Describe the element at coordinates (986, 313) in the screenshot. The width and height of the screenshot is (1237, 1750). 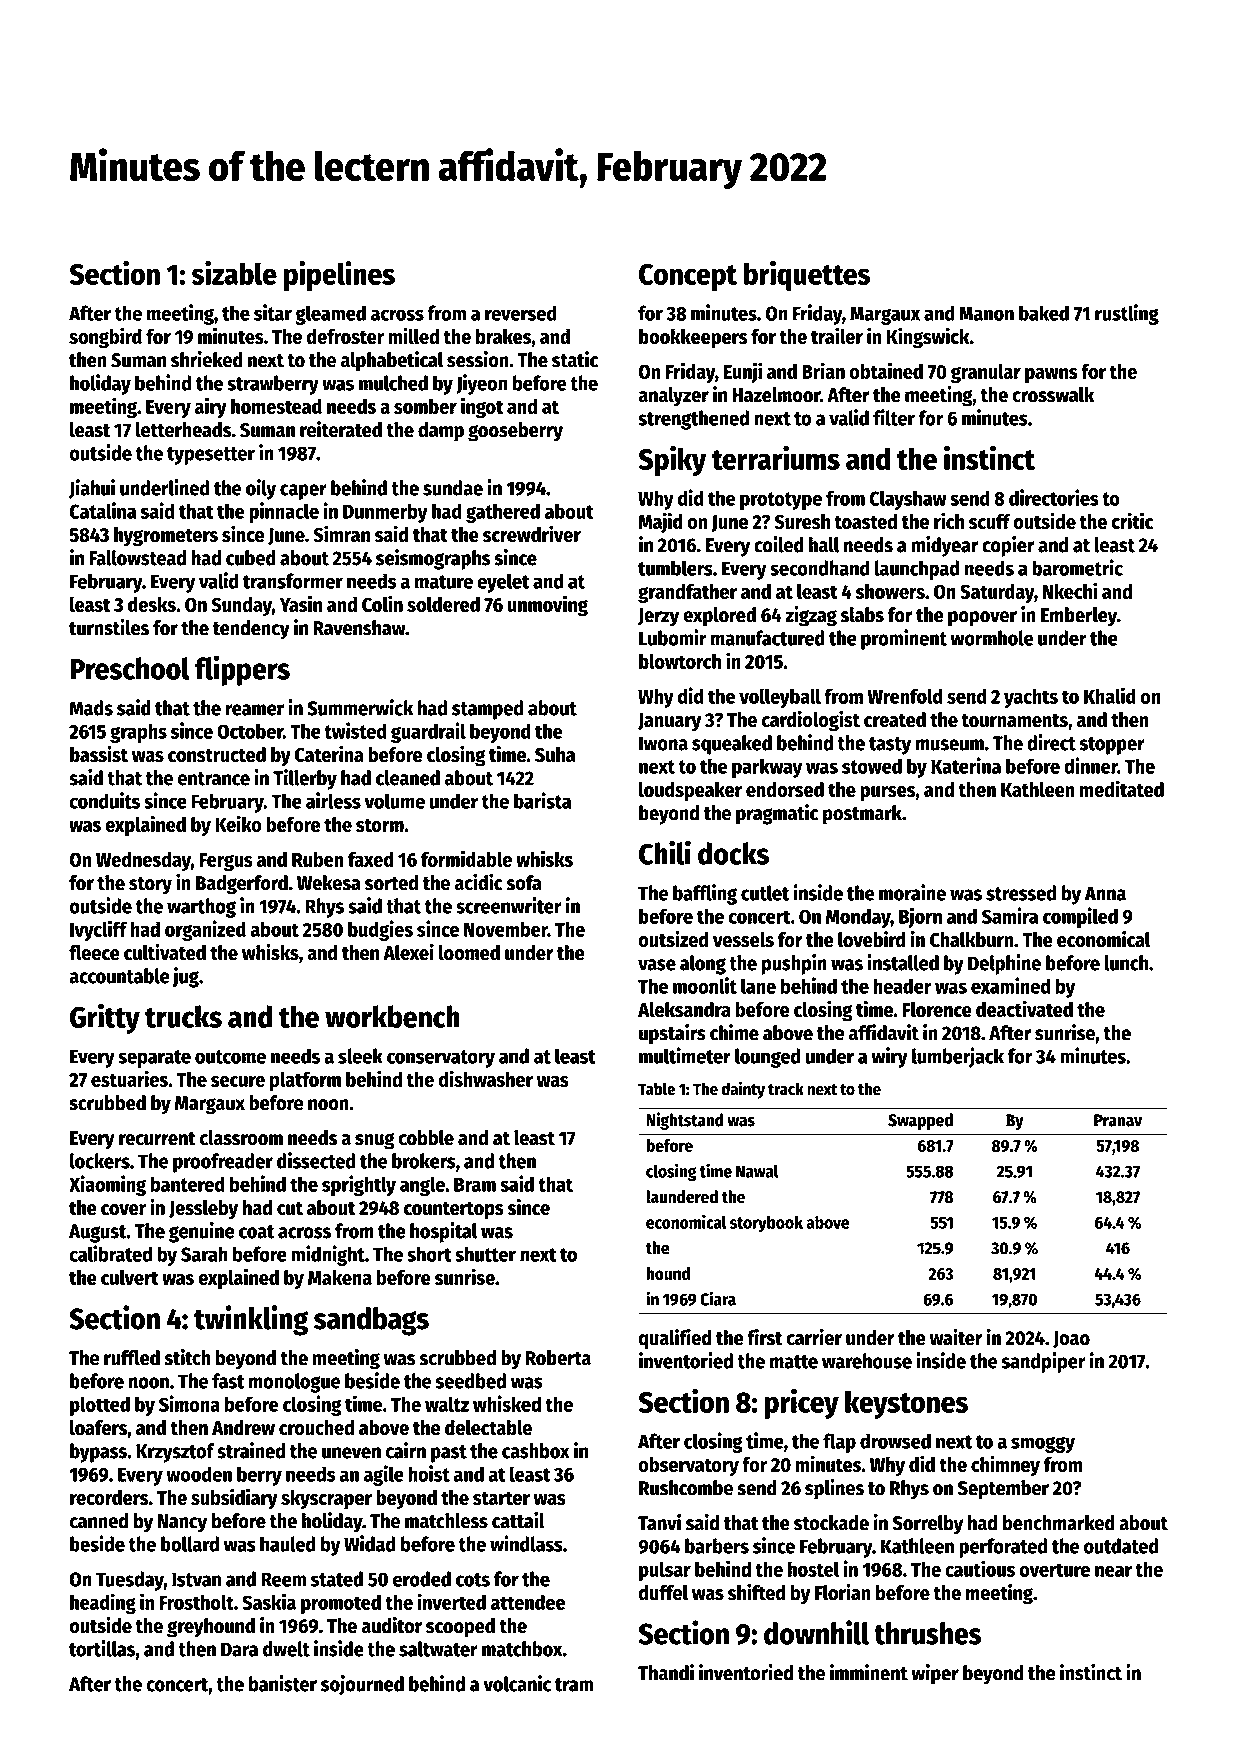
I see `Manon` at that location.
